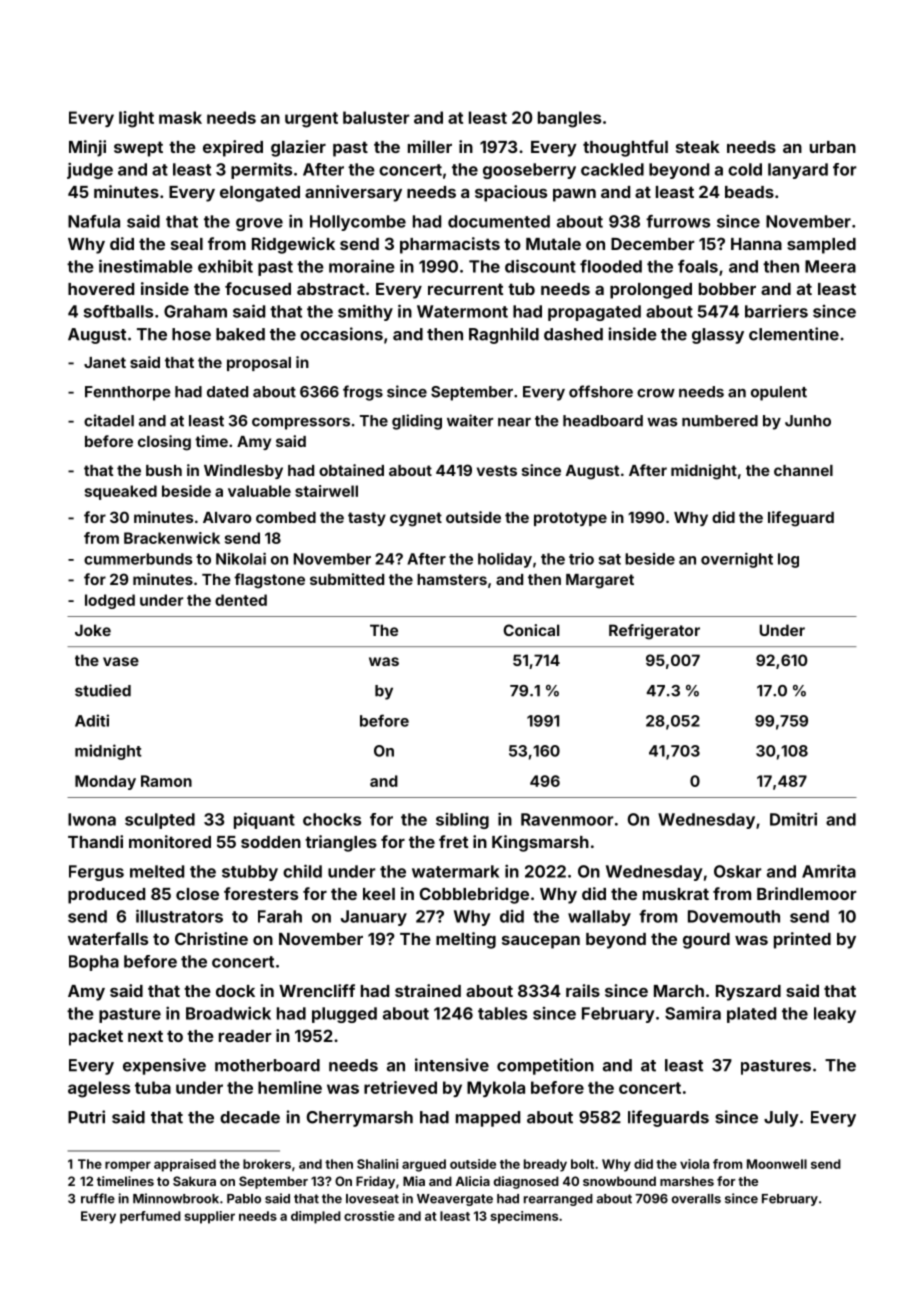  I want to click on Cobblebridge, so click(474, 895).
